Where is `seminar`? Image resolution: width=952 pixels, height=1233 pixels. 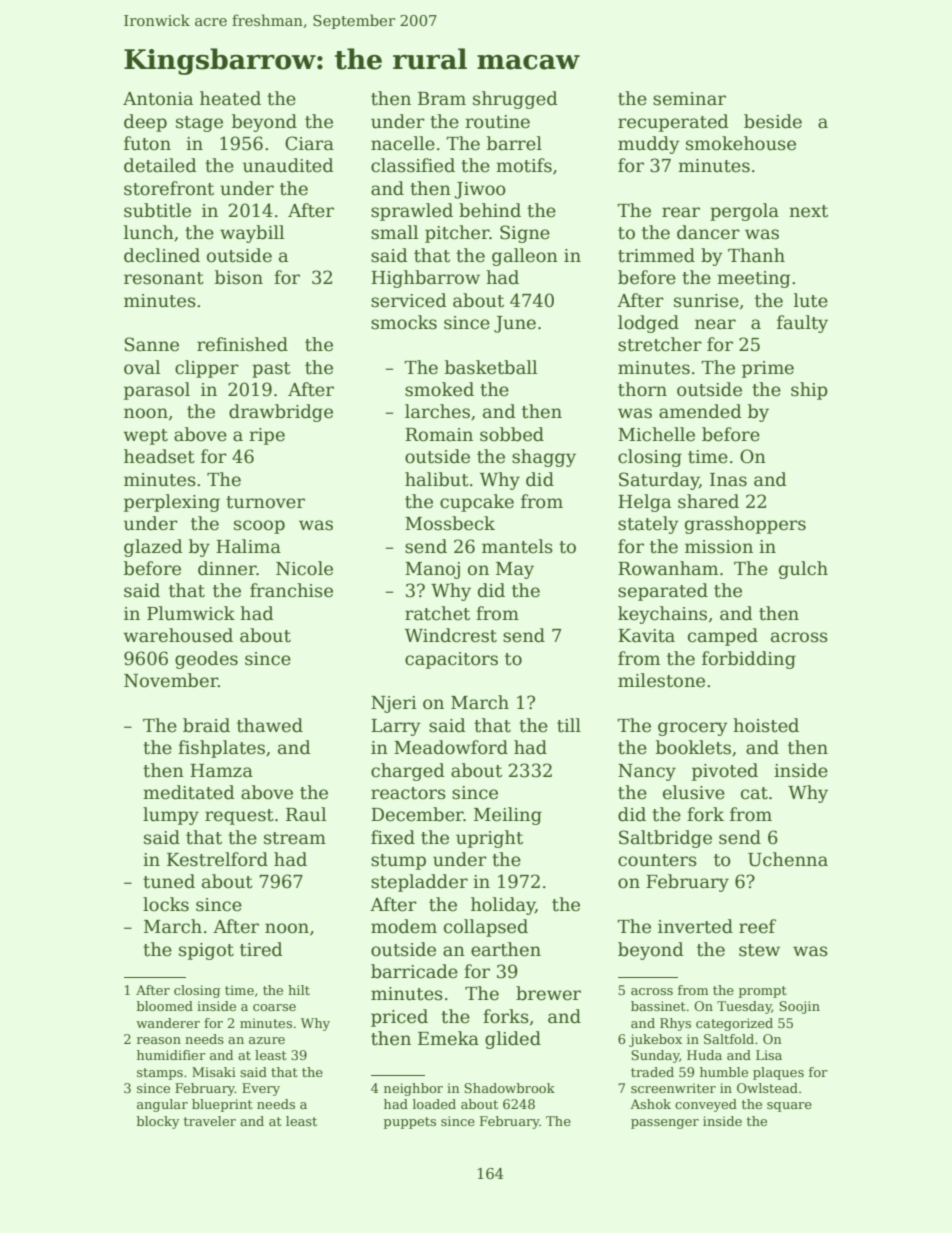
seminar is located at coordinates (689, 99).
